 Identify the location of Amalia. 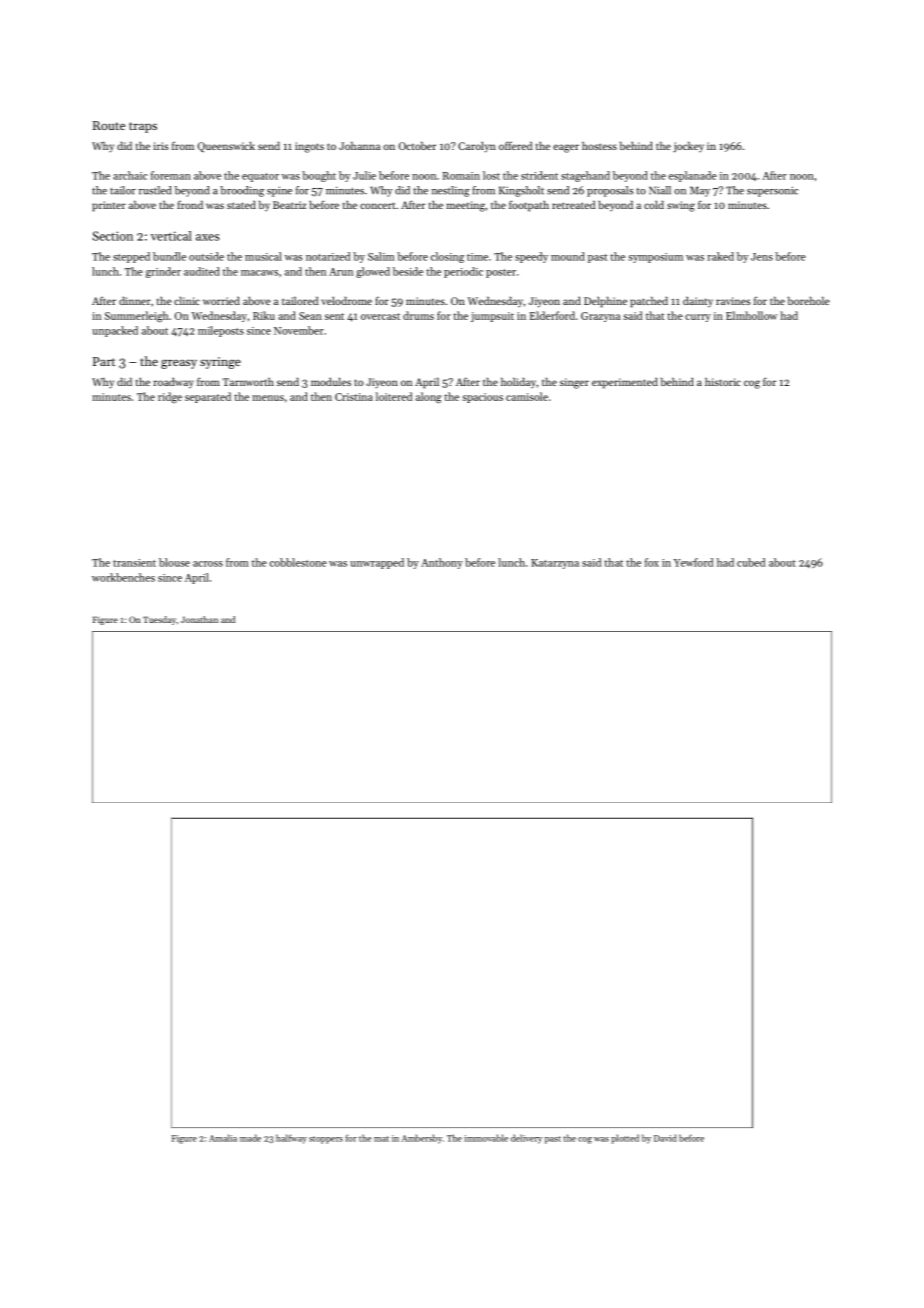
(223, 1138).
